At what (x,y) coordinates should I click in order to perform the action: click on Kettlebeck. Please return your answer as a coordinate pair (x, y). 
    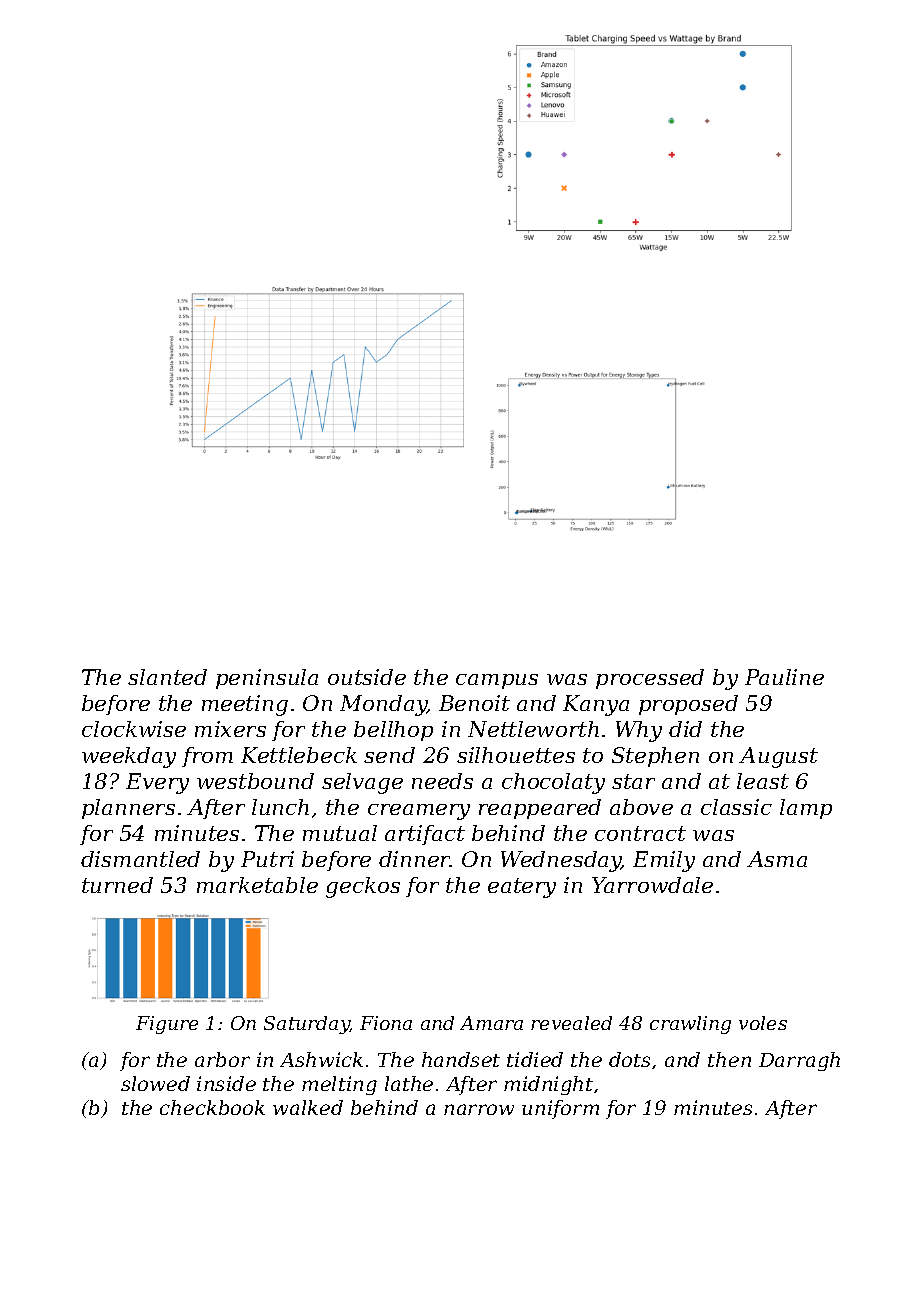
    Looking at the image, I should click on (299, 755).
